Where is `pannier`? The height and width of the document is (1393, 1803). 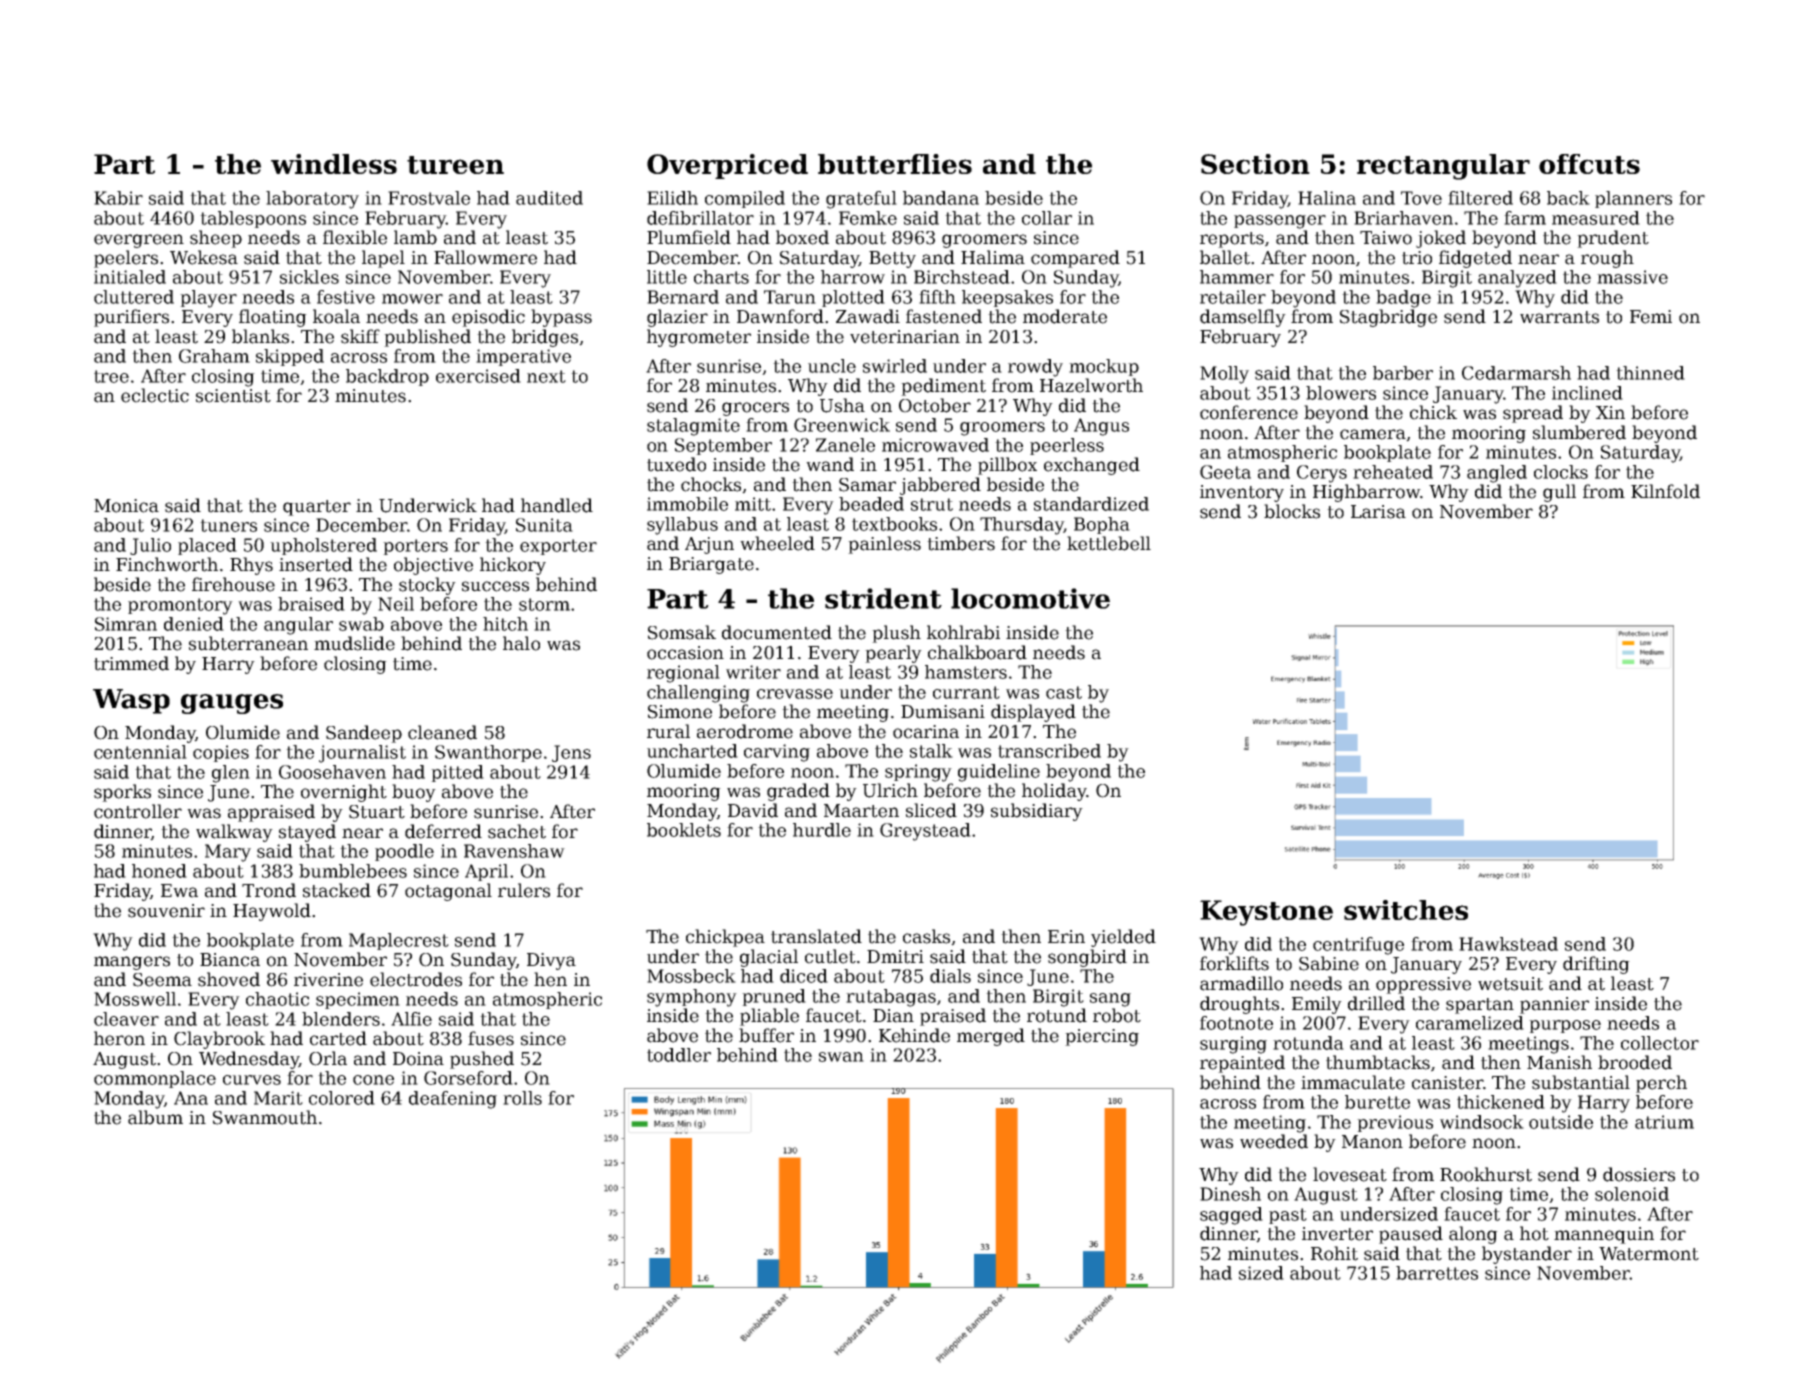
pannier is located at coordinates (1554, 1005).
